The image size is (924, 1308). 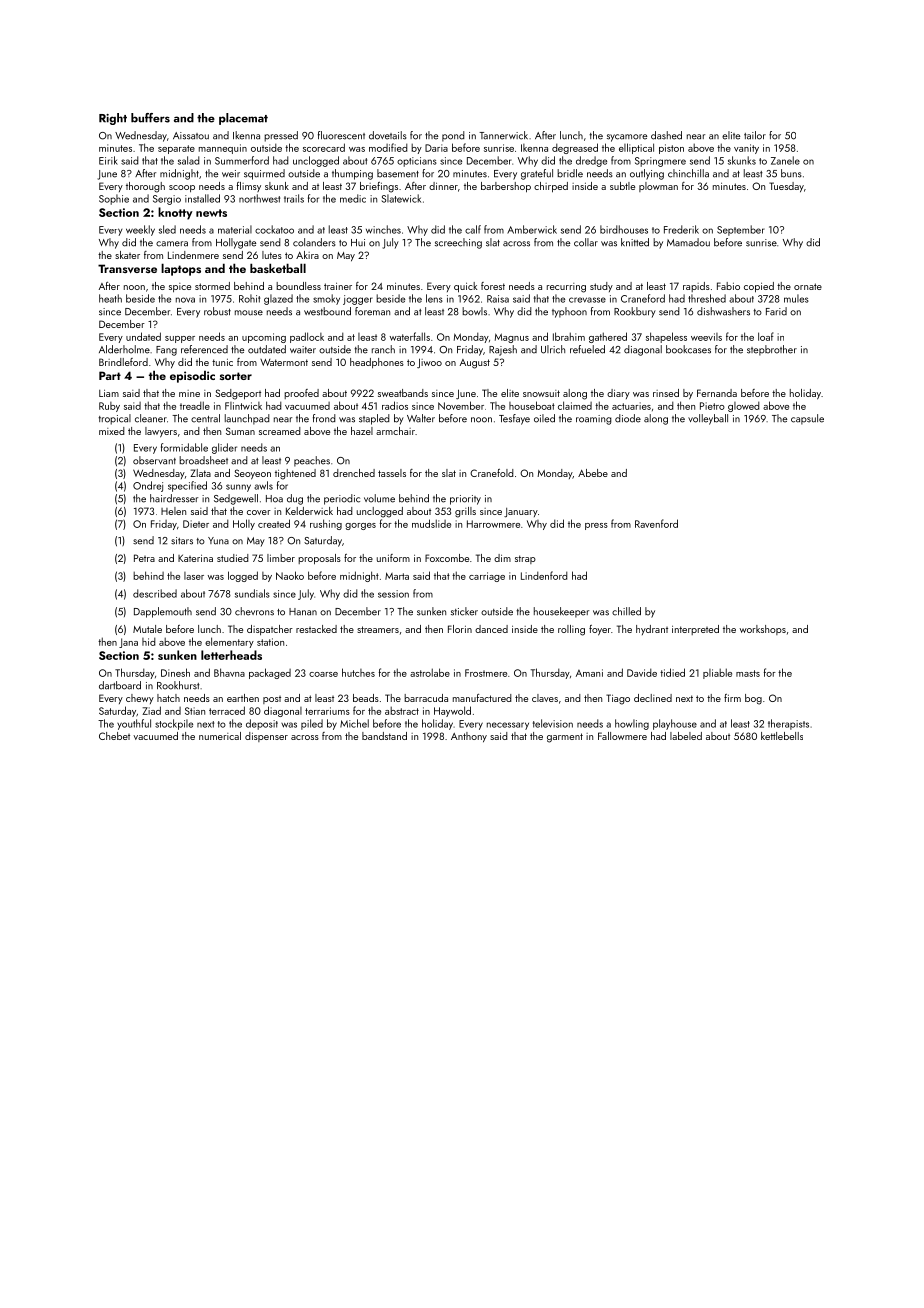 I want to click on therapists, so click(x=788, y=724).
